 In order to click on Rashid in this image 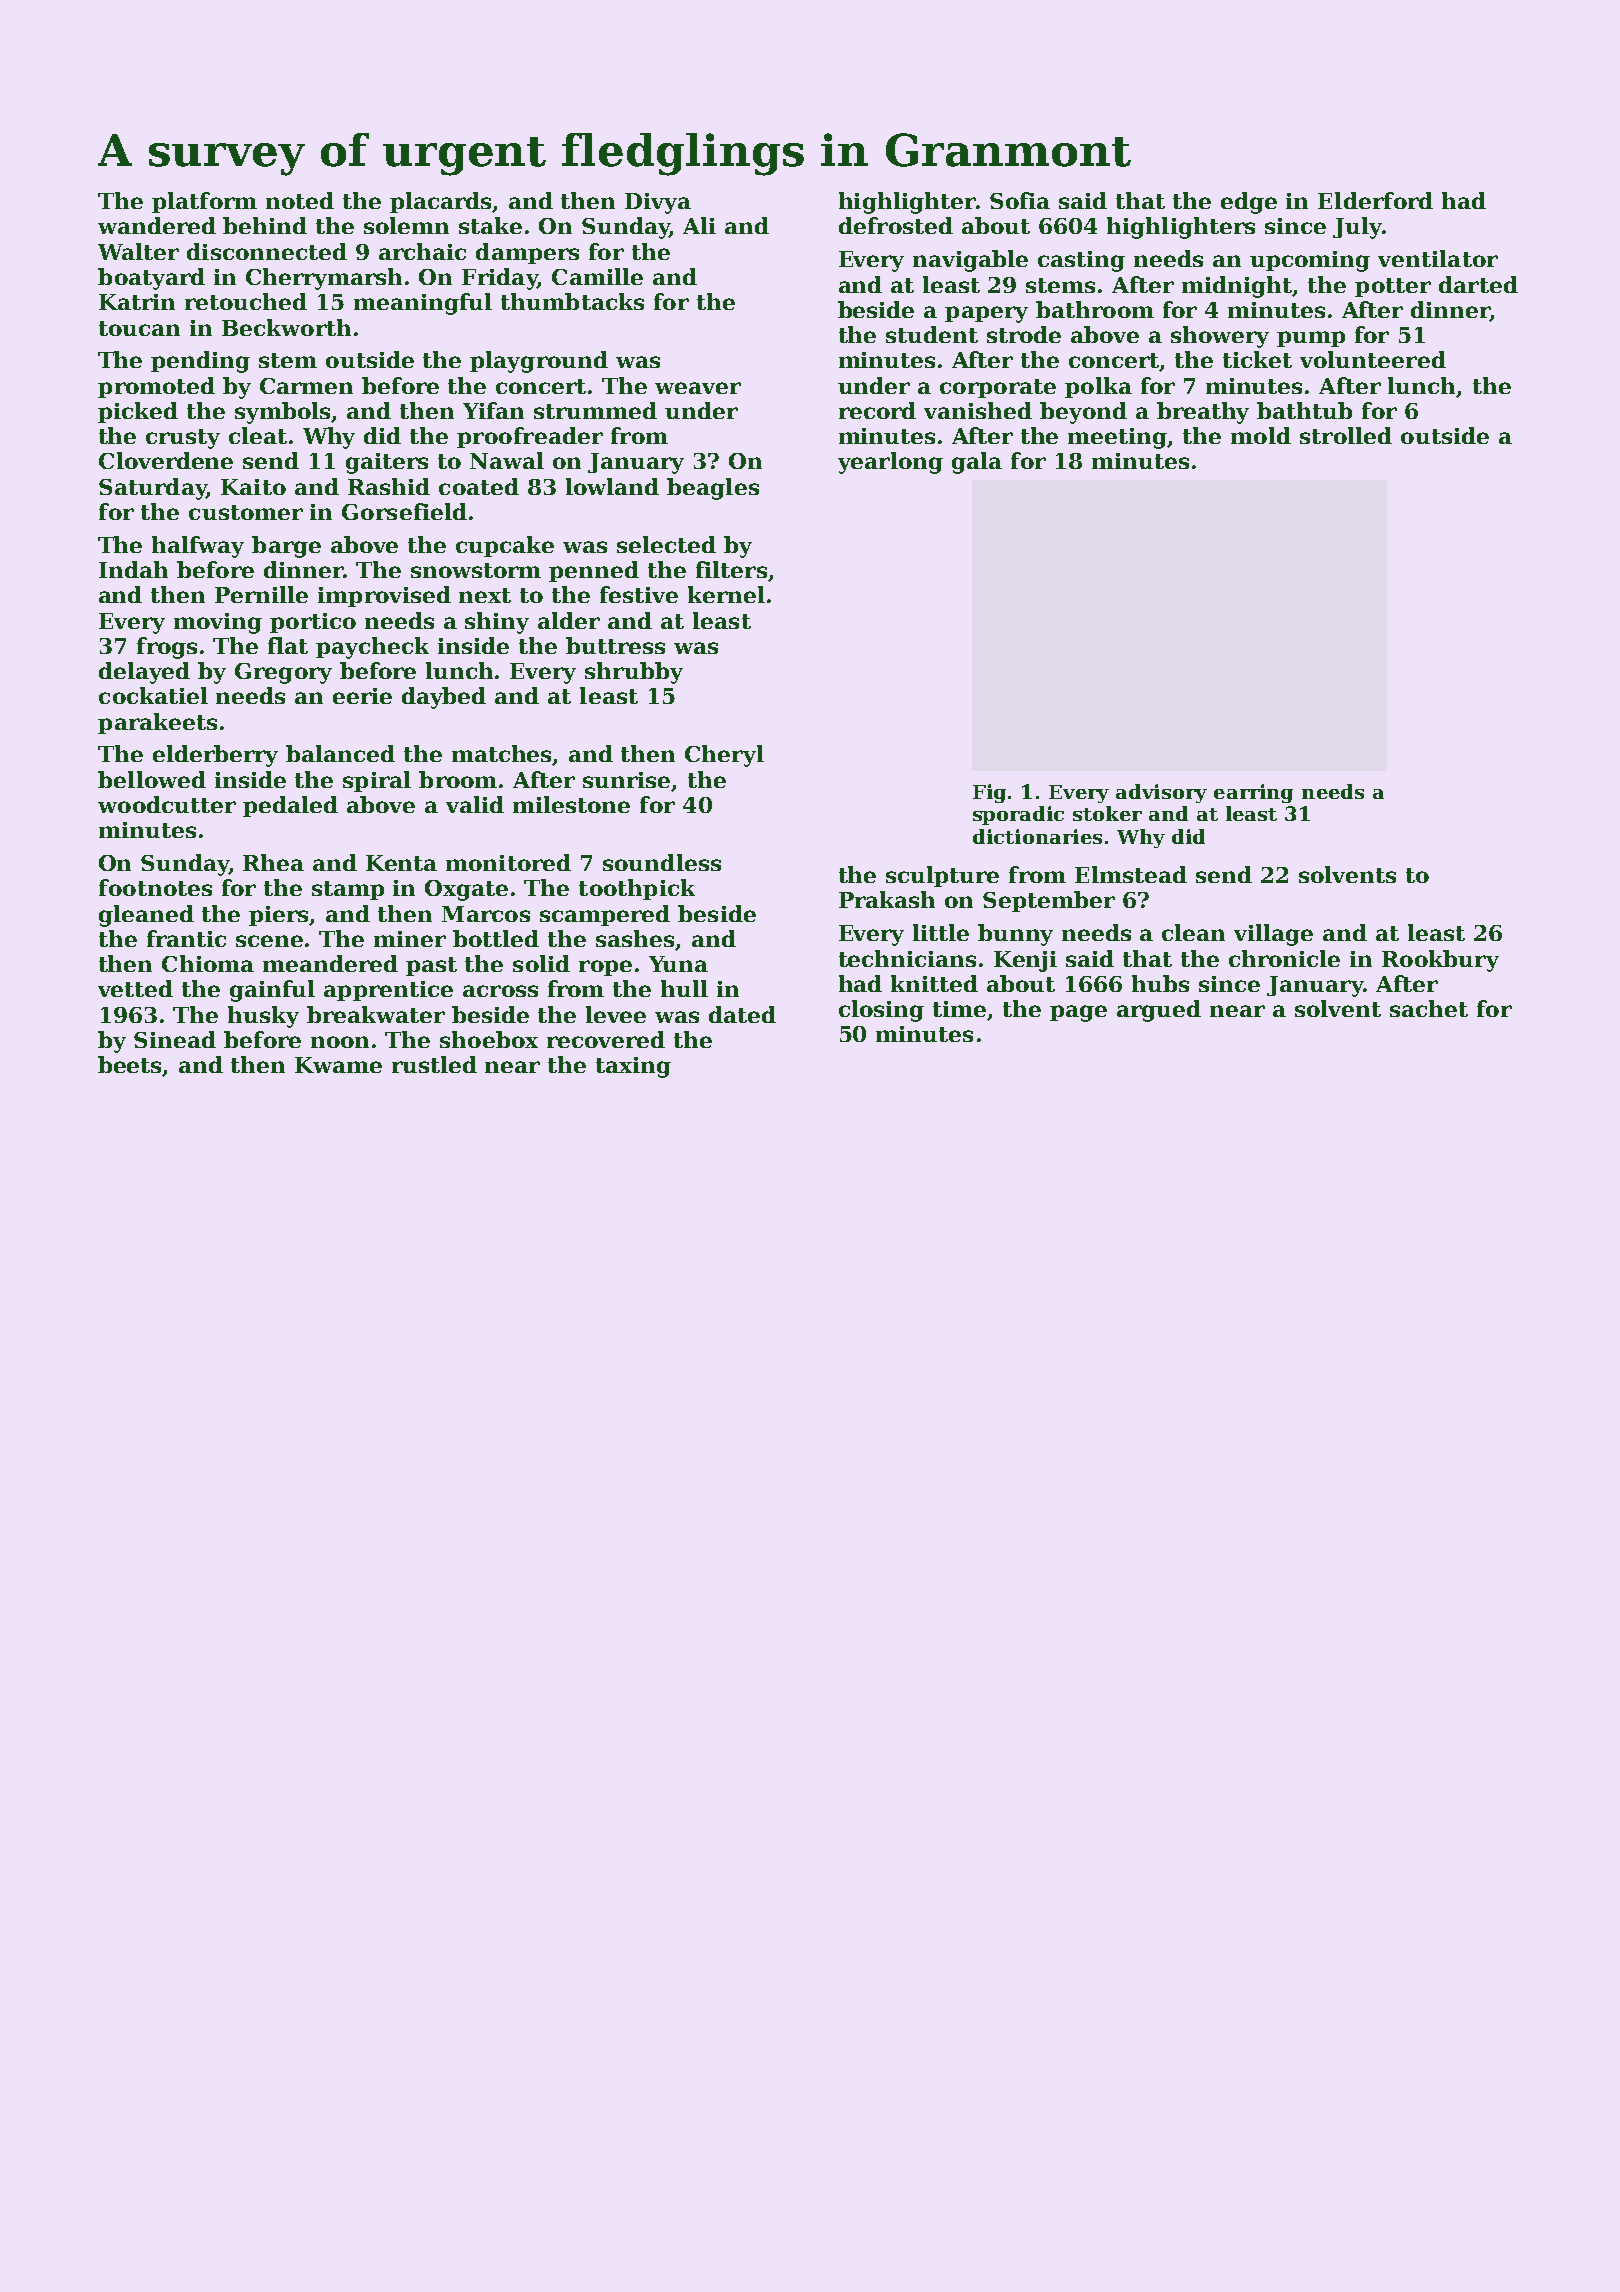, I will do `click(389, 486)`.
